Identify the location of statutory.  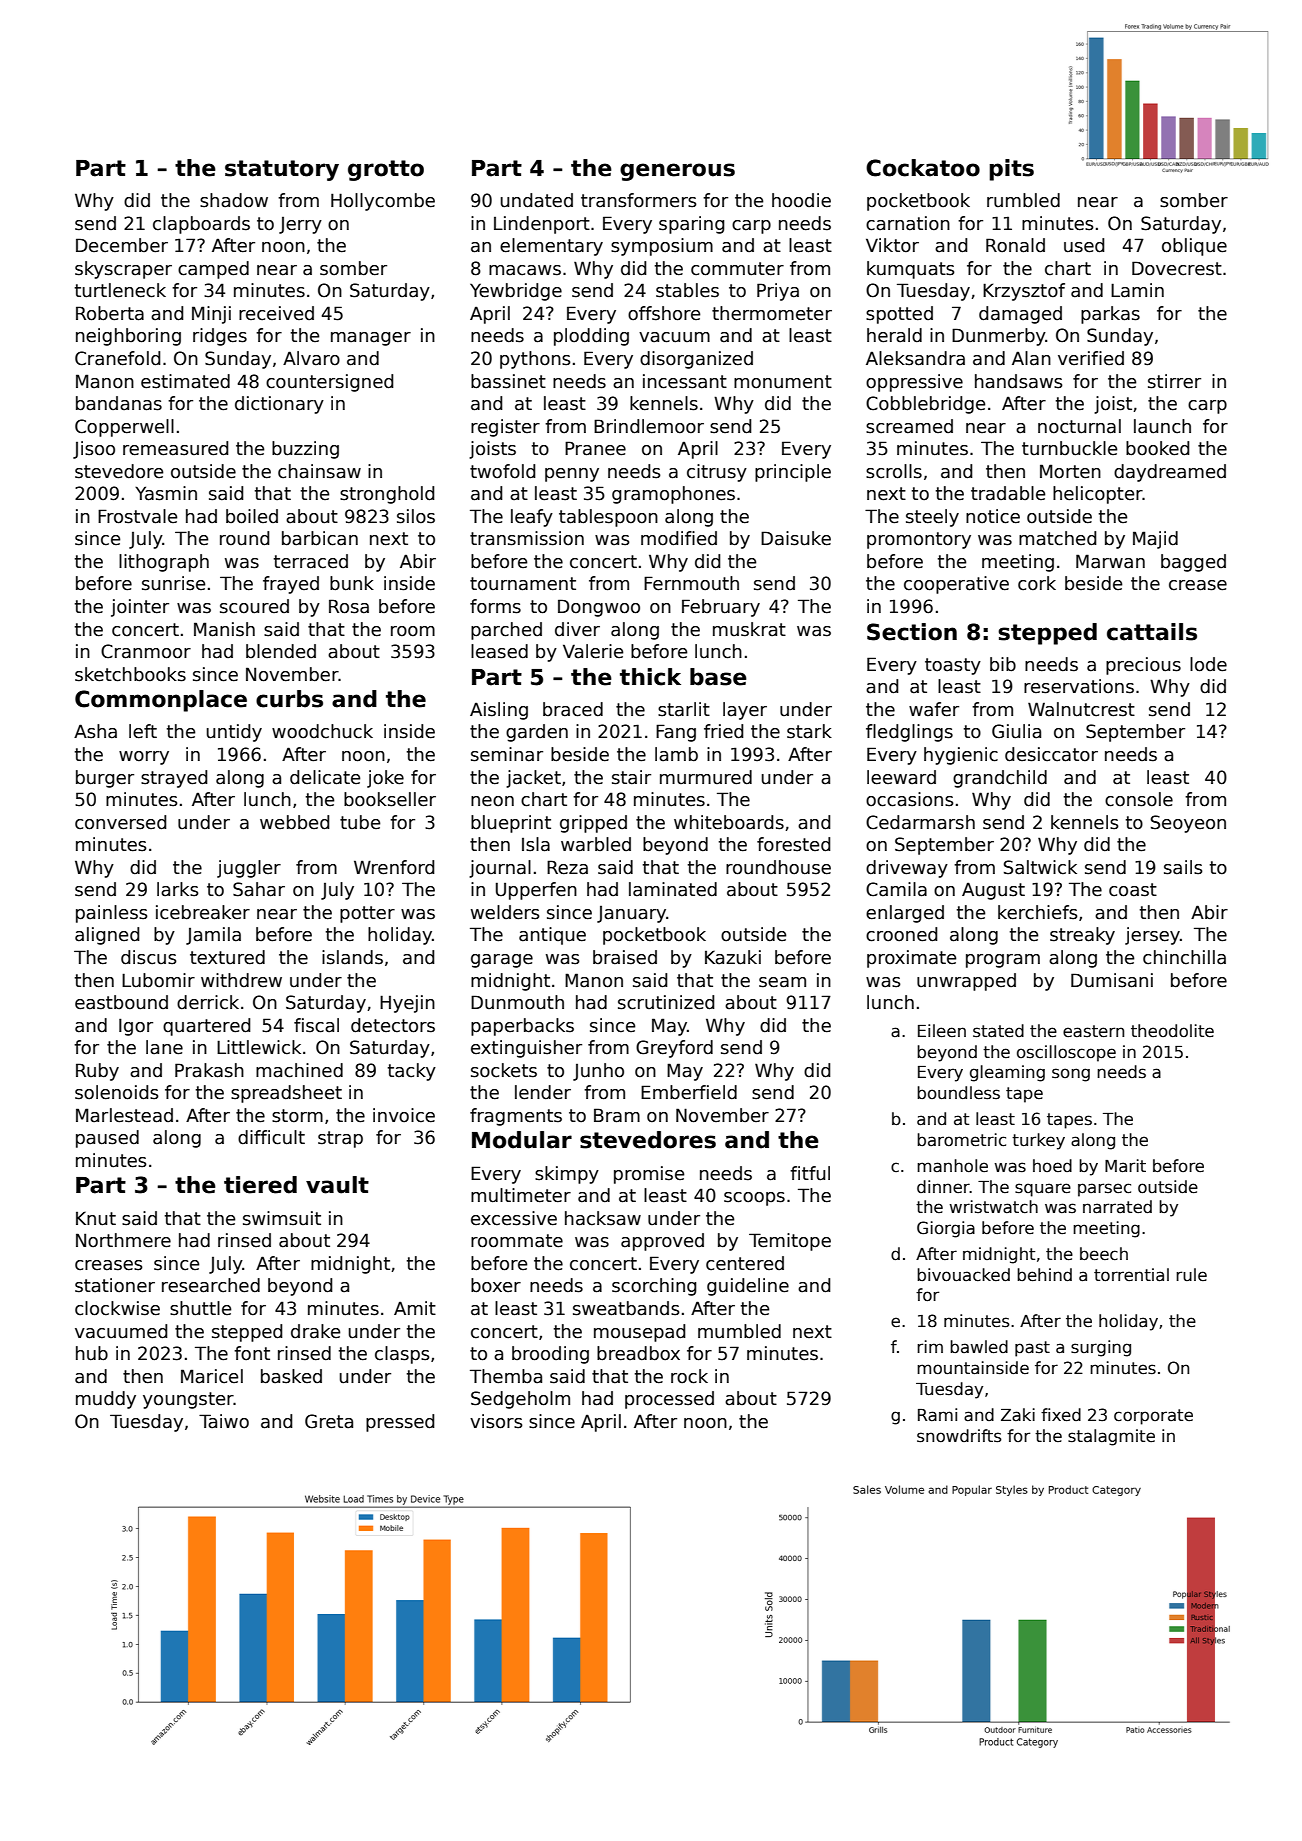
(282, 170).
